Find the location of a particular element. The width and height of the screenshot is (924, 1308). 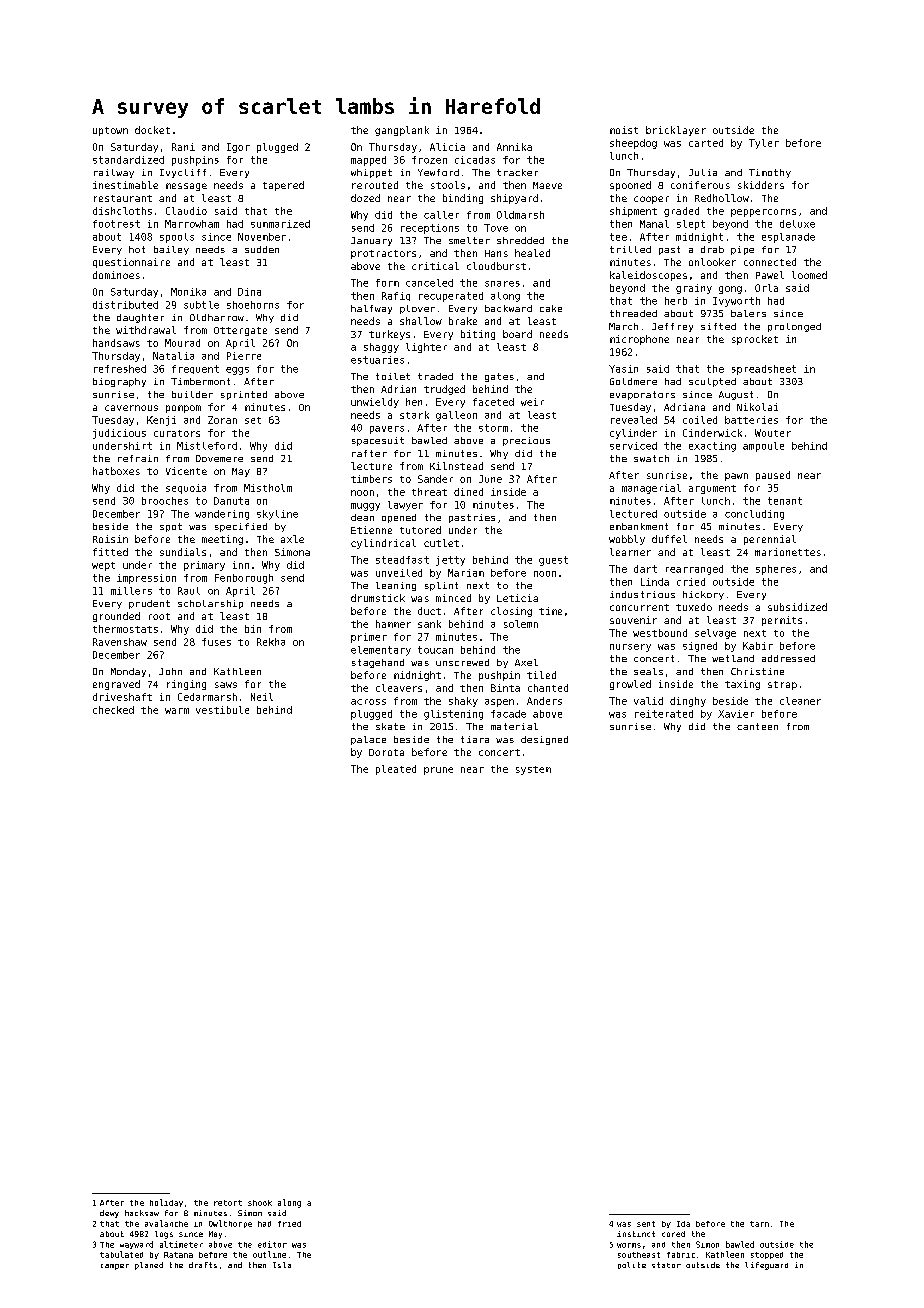

sent is located at coordinates (646, 1224).
